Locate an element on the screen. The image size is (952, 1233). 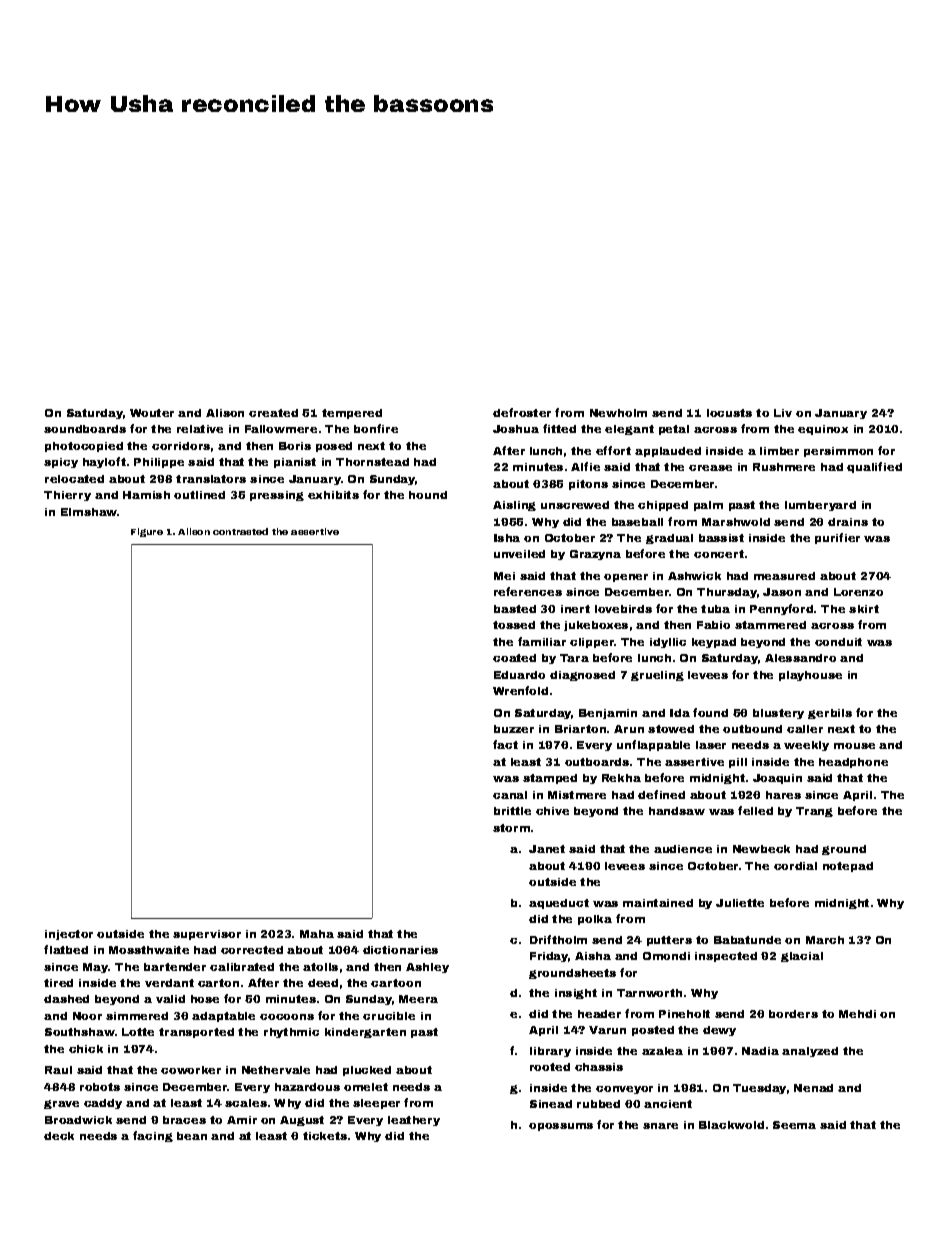
robots is located at coordinates (100, 1087).
